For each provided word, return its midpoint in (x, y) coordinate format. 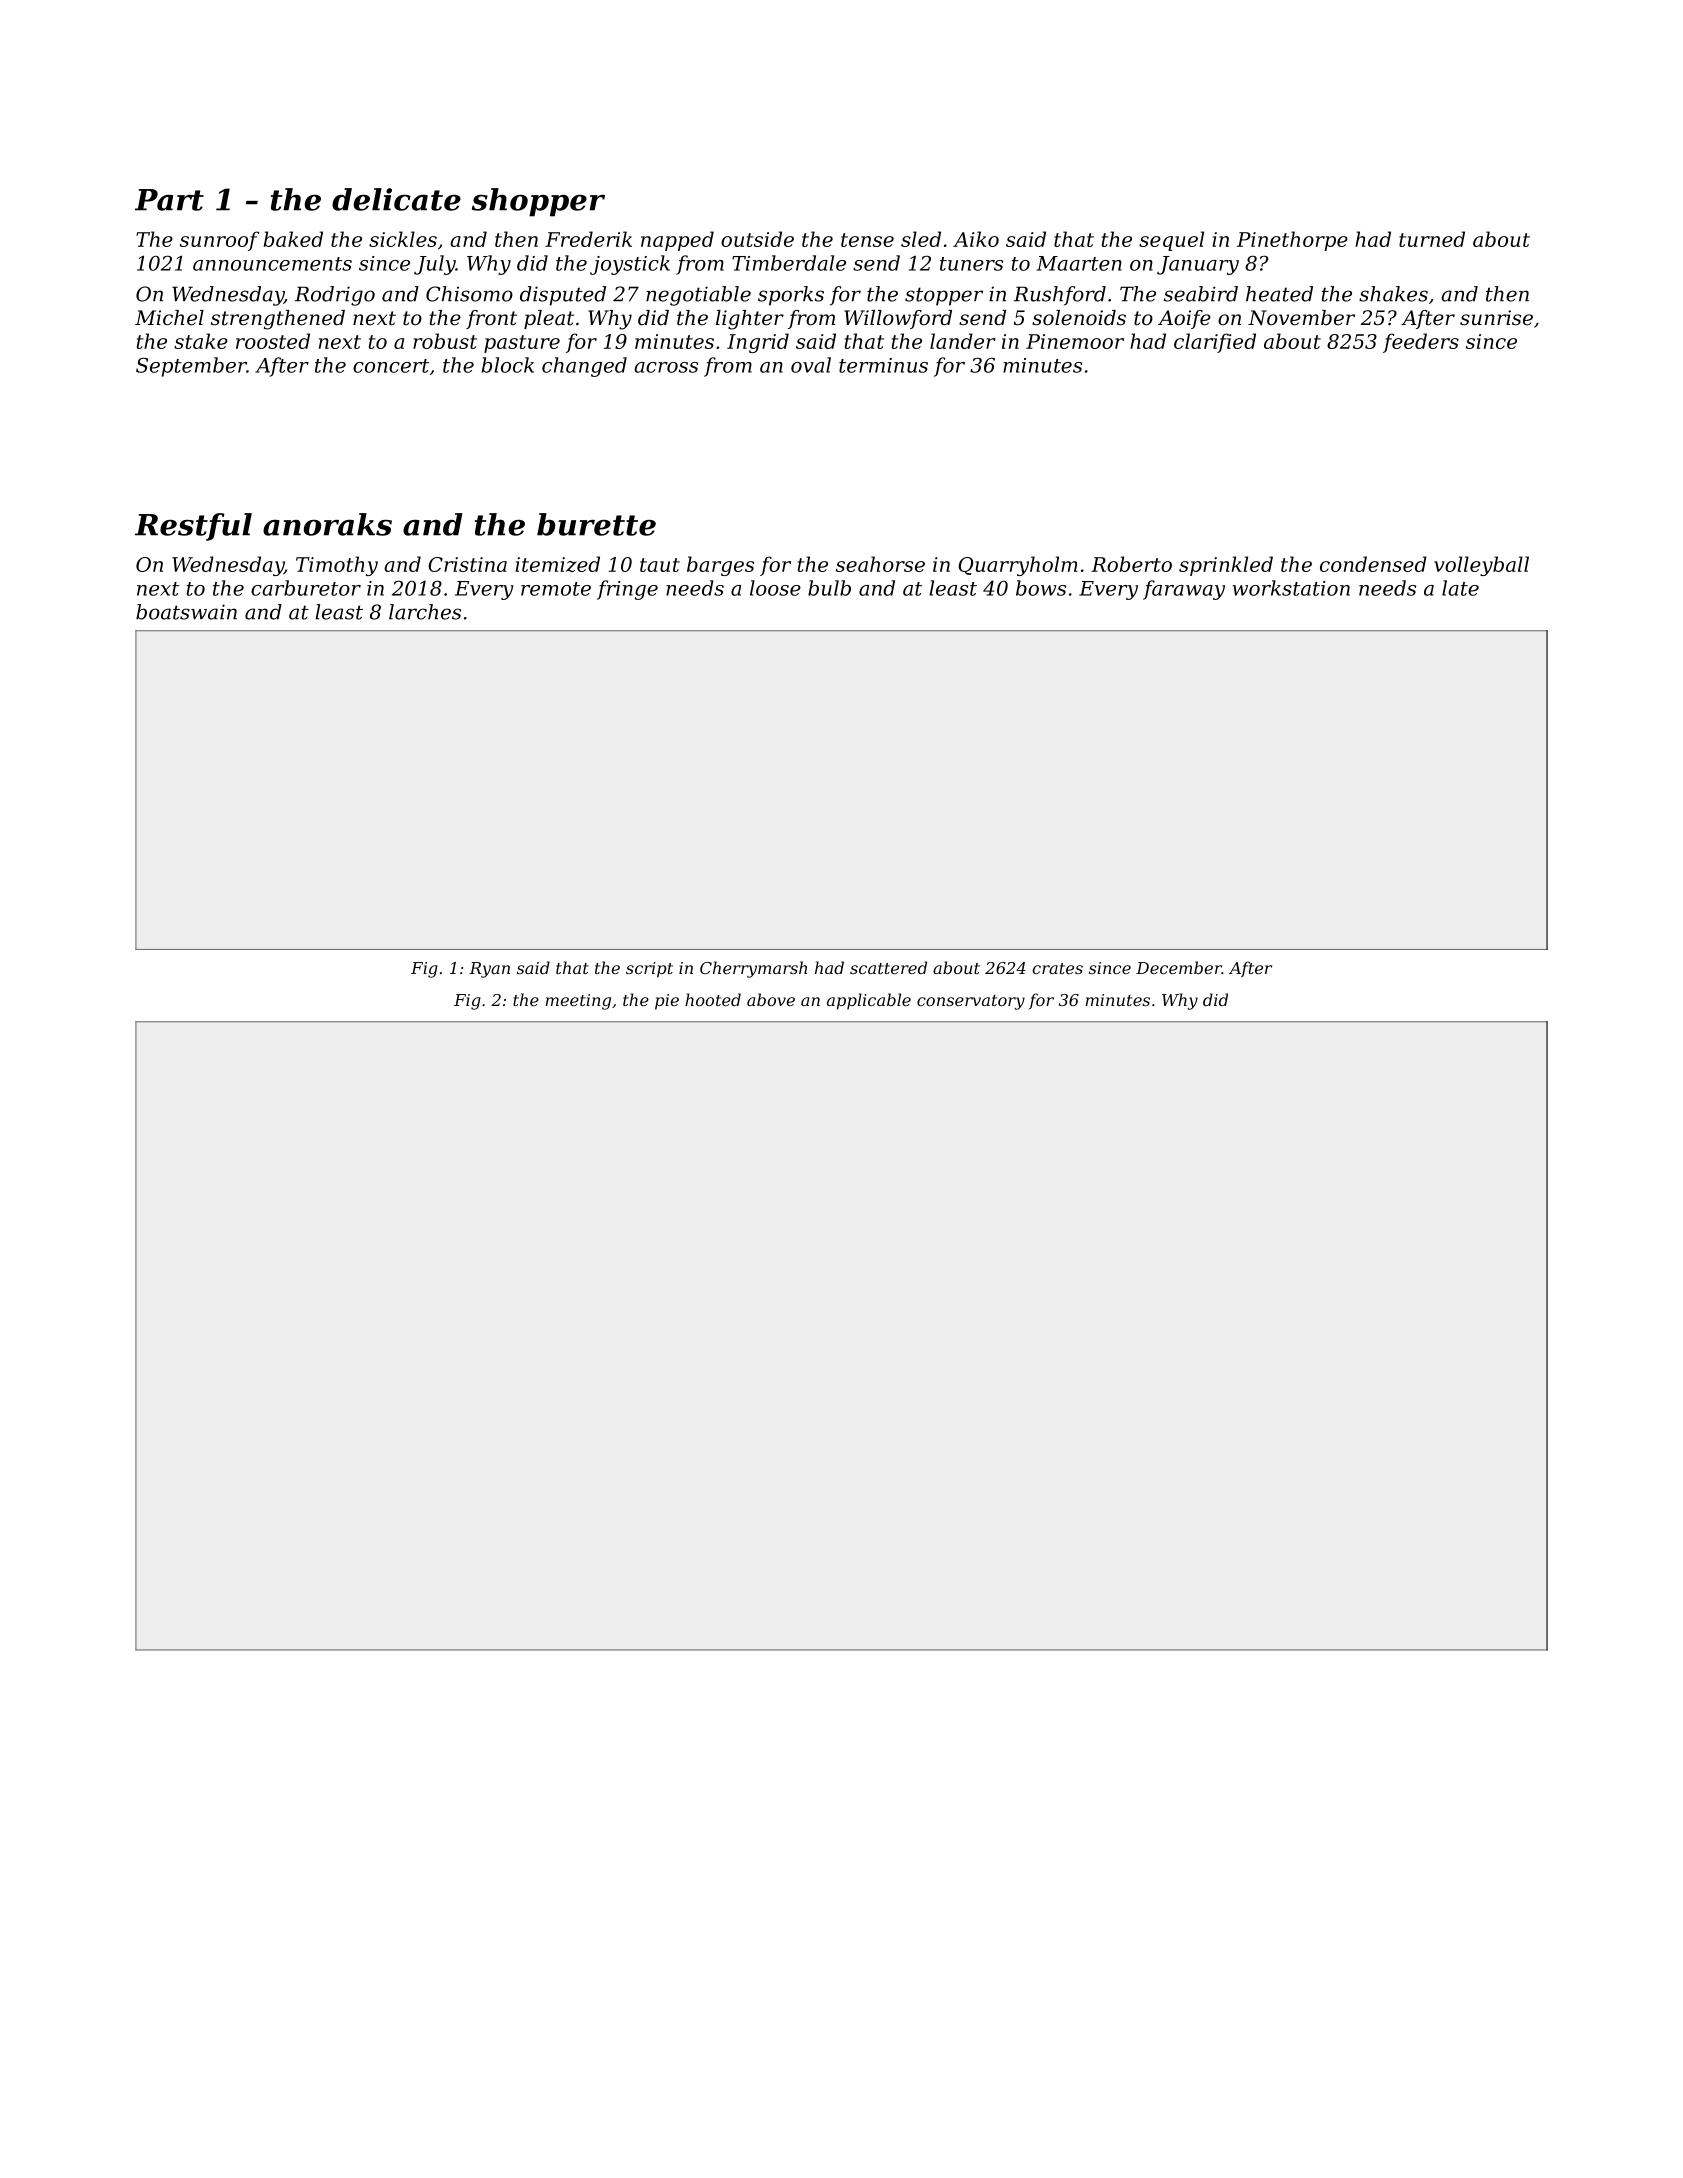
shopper (538, 202)
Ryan (489, 970)
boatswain (186, 612)
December (1179, 967)
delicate (396, 199)
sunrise (1496, 318)
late (1460, 588)
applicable (869, 1001)
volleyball (1481, 566)
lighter (750, 320)
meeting (578, 1002)
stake (201, 341)
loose (775, 588)
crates (1057, 968)
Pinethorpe (1292, 241)
